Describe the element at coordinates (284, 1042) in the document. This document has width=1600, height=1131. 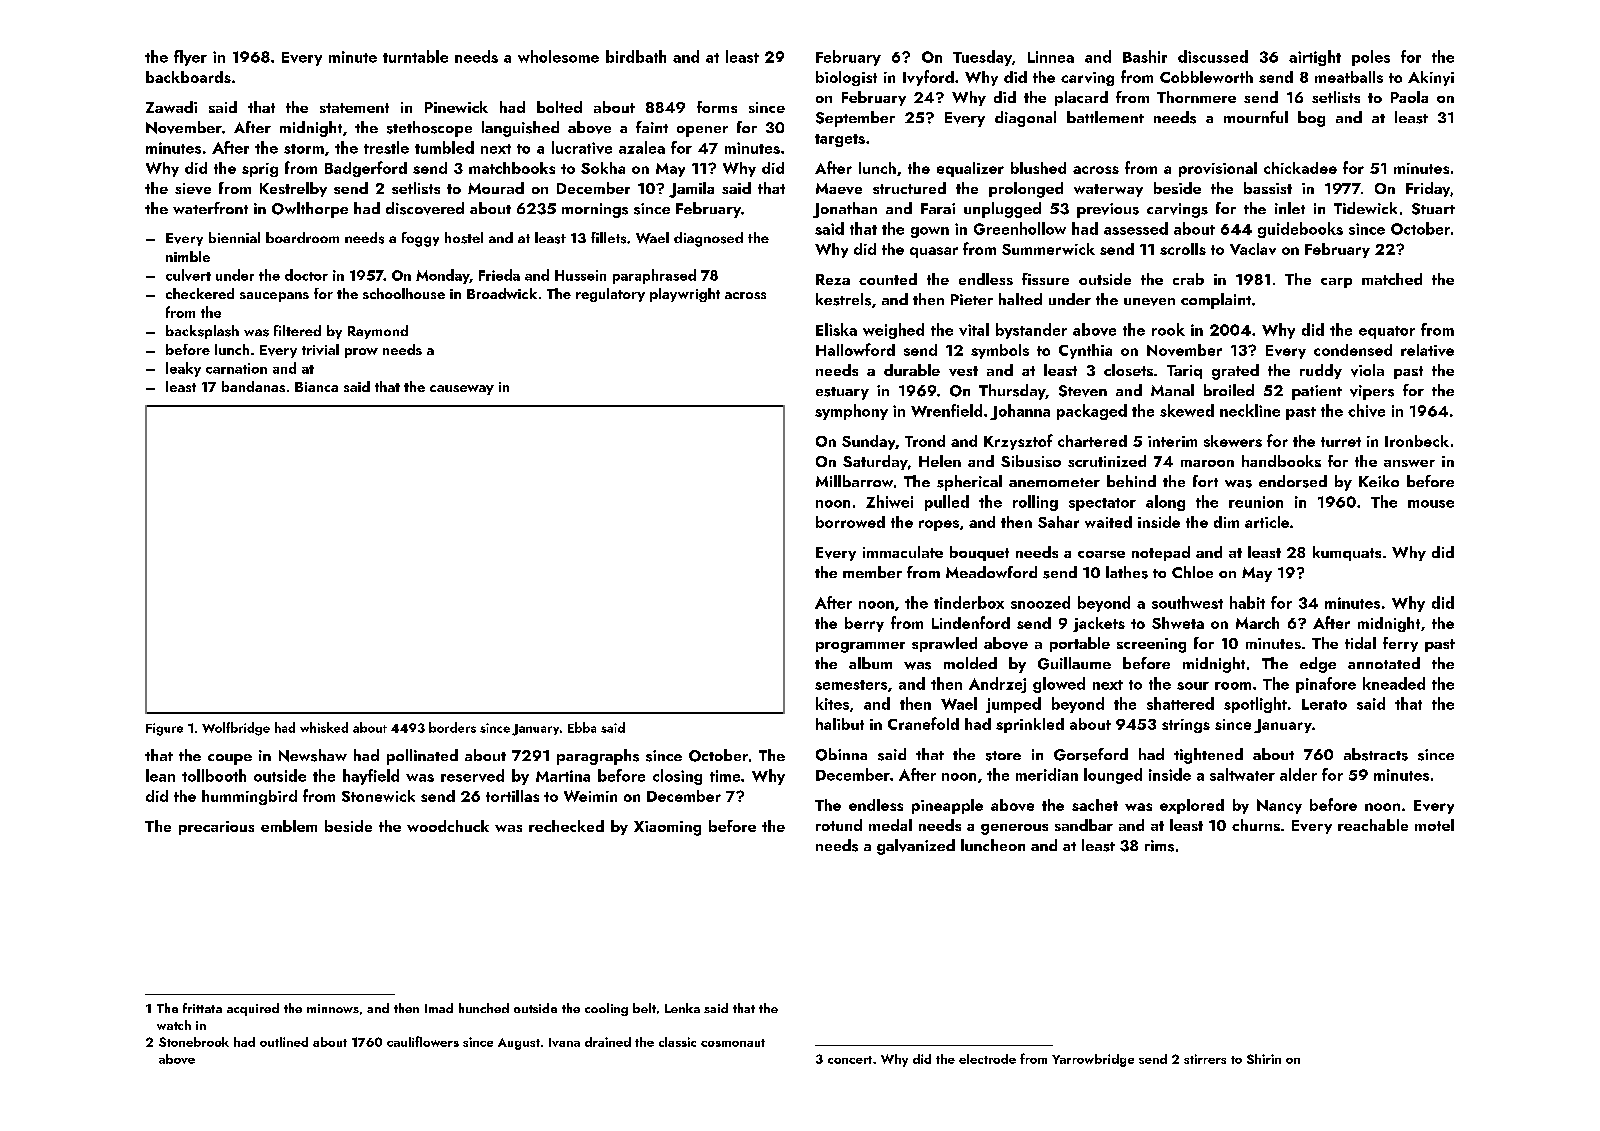
I see `outlined` at that location.
